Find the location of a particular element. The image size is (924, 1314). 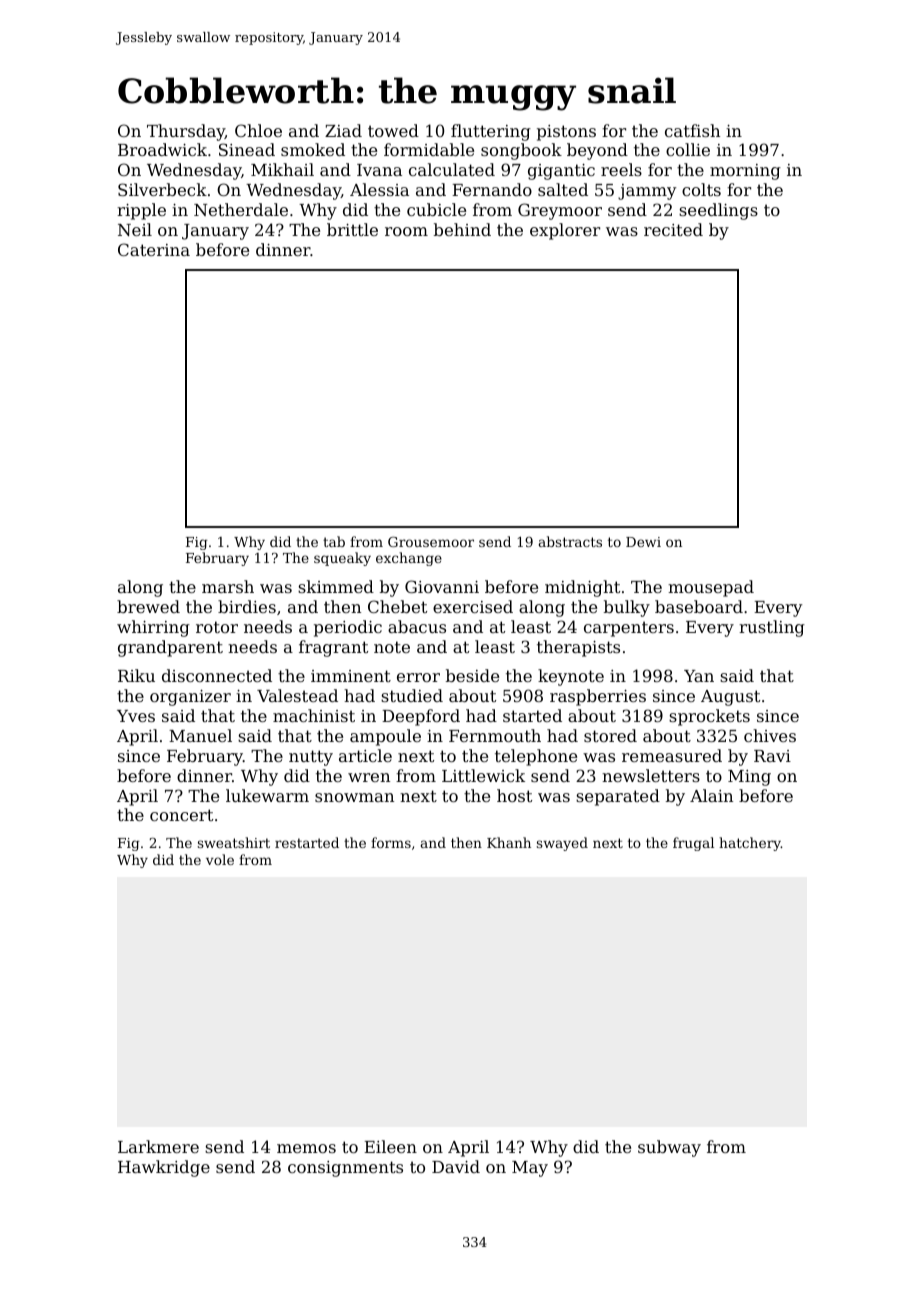

Khanh is located at coordinates (509, 842).
